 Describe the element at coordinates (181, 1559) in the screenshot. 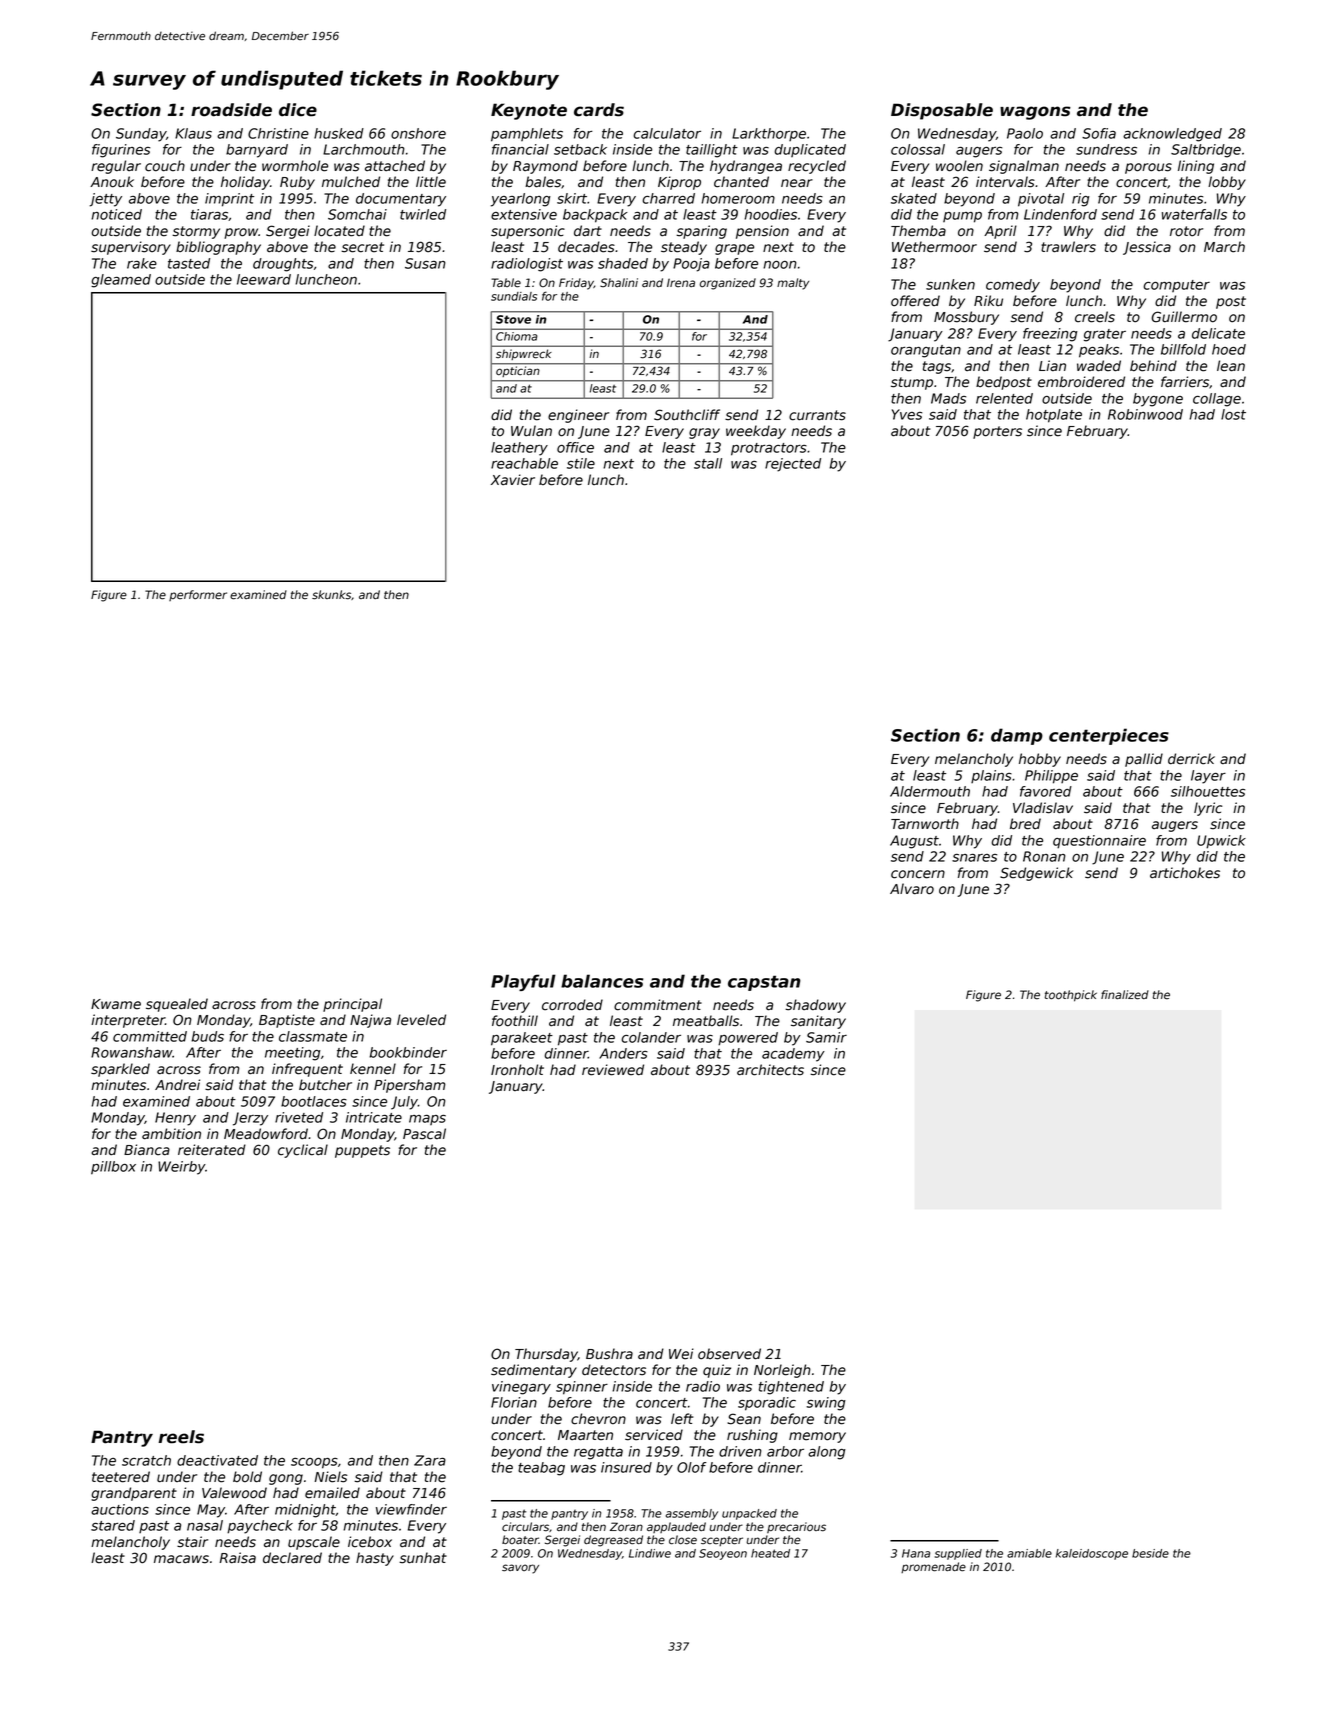

I see `macaws` at that location.
